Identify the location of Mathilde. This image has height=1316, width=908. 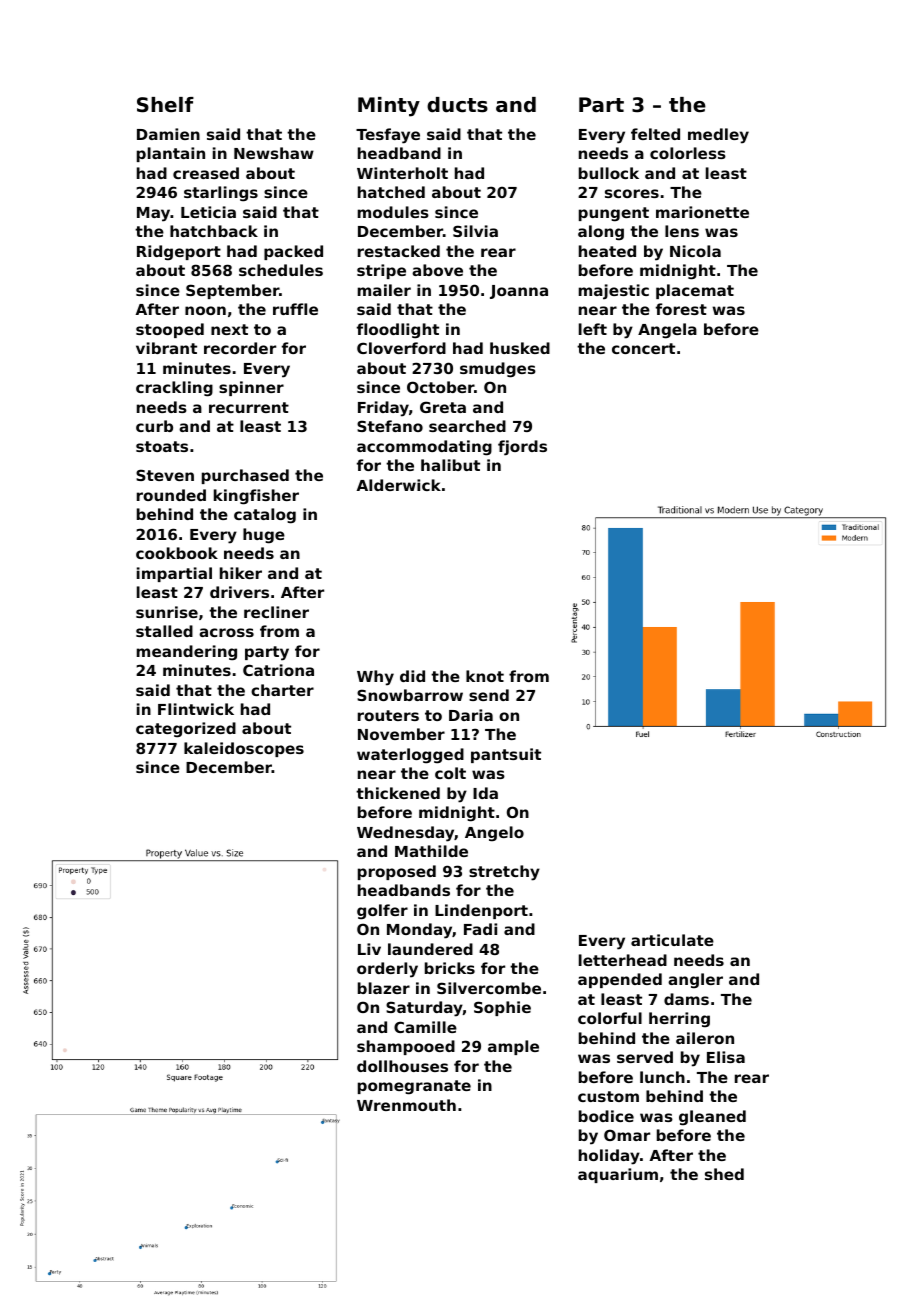
(431, 851).
